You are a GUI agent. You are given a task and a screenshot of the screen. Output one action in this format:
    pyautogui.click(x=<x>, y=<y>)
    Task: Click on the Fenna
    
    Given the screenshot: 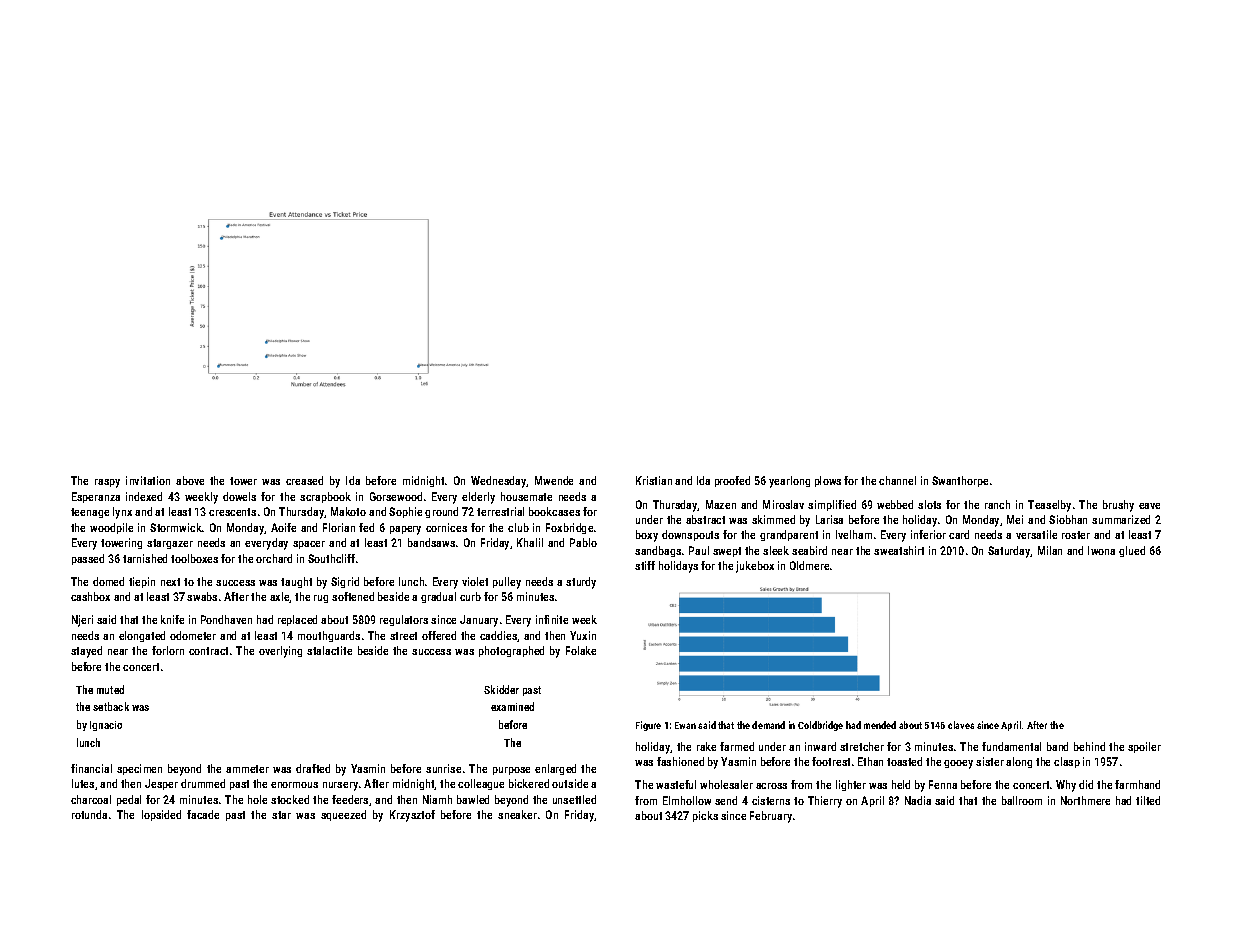 What is the action you would take?
    pyautogui.click(x=943, y=784)
